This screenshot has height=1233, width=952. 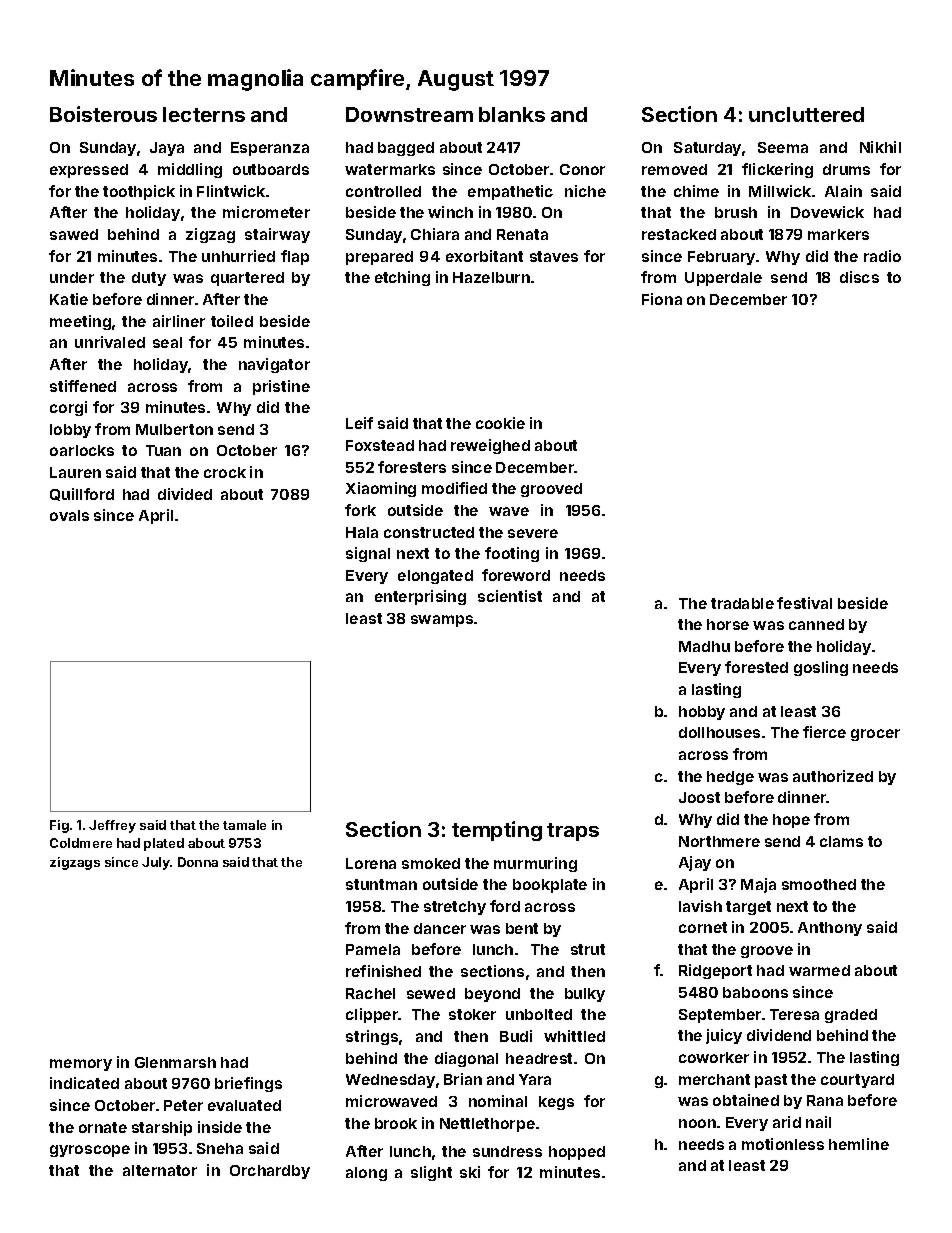 I want to click on festival, so click(x=804, y=603).
